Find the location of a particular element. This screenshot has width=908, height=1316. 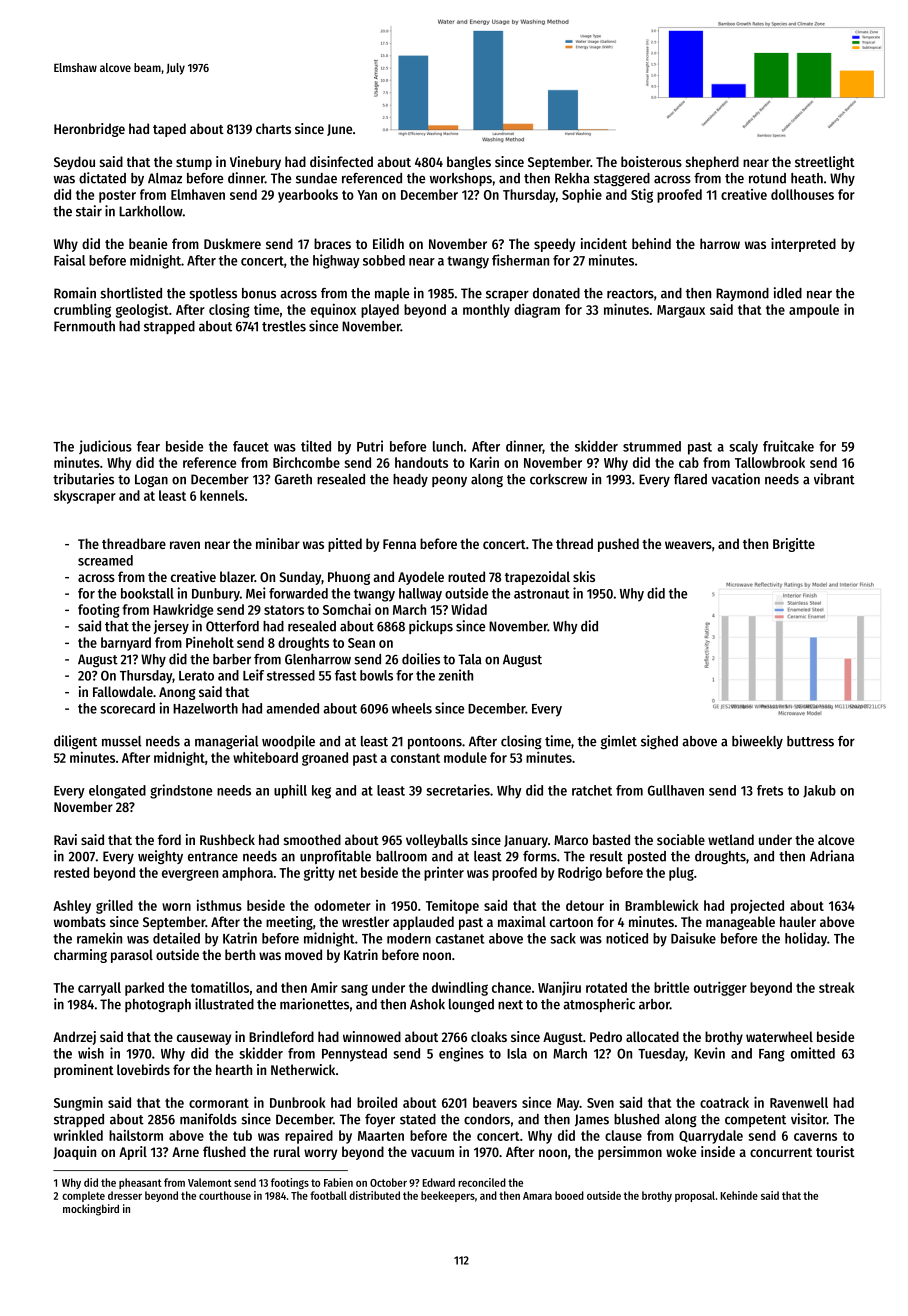

engines is located at coordinates (461, 1054).
